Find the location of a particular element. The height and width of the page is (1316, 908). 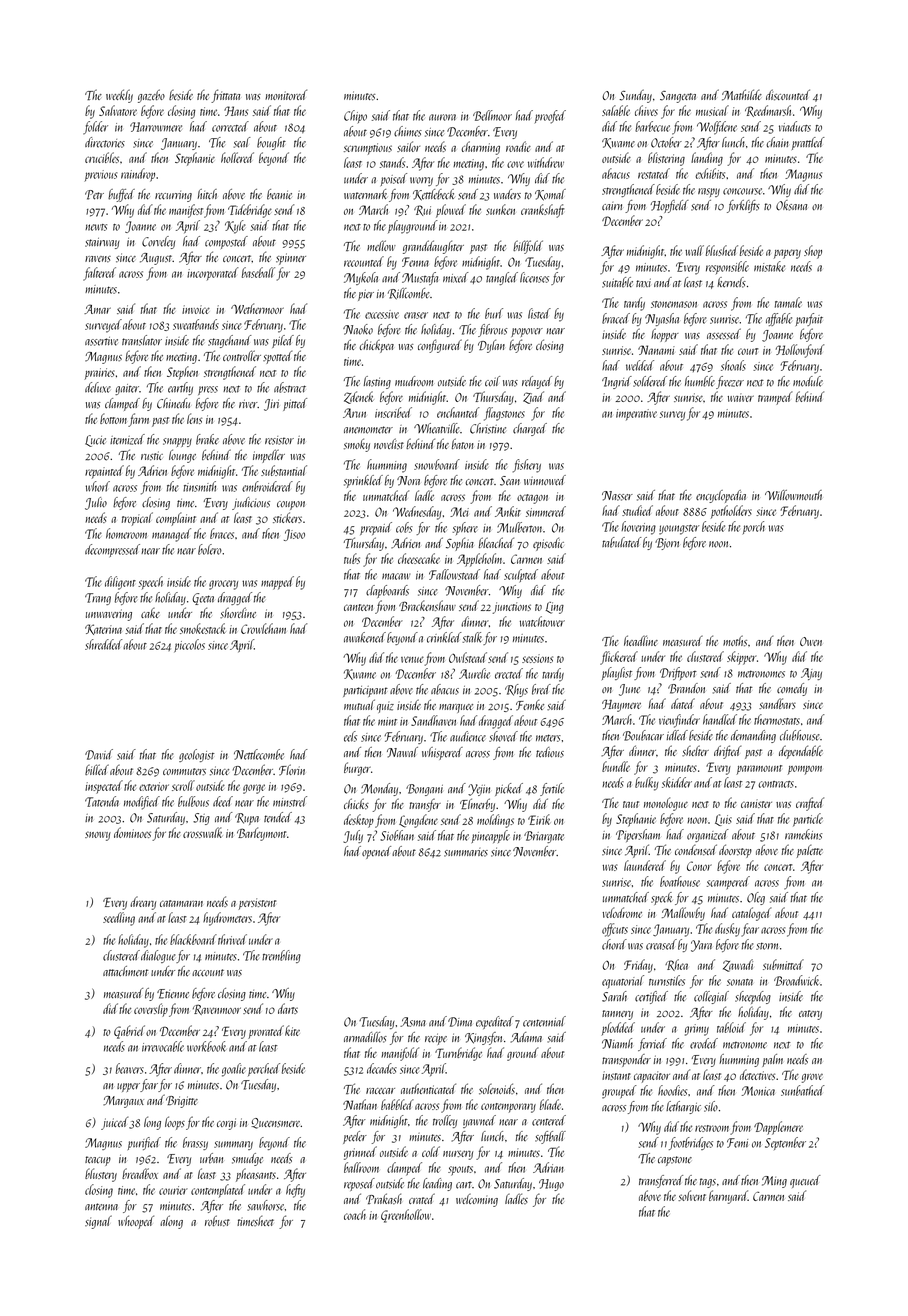

encyclopedia is located at coordinates (721, 496).
